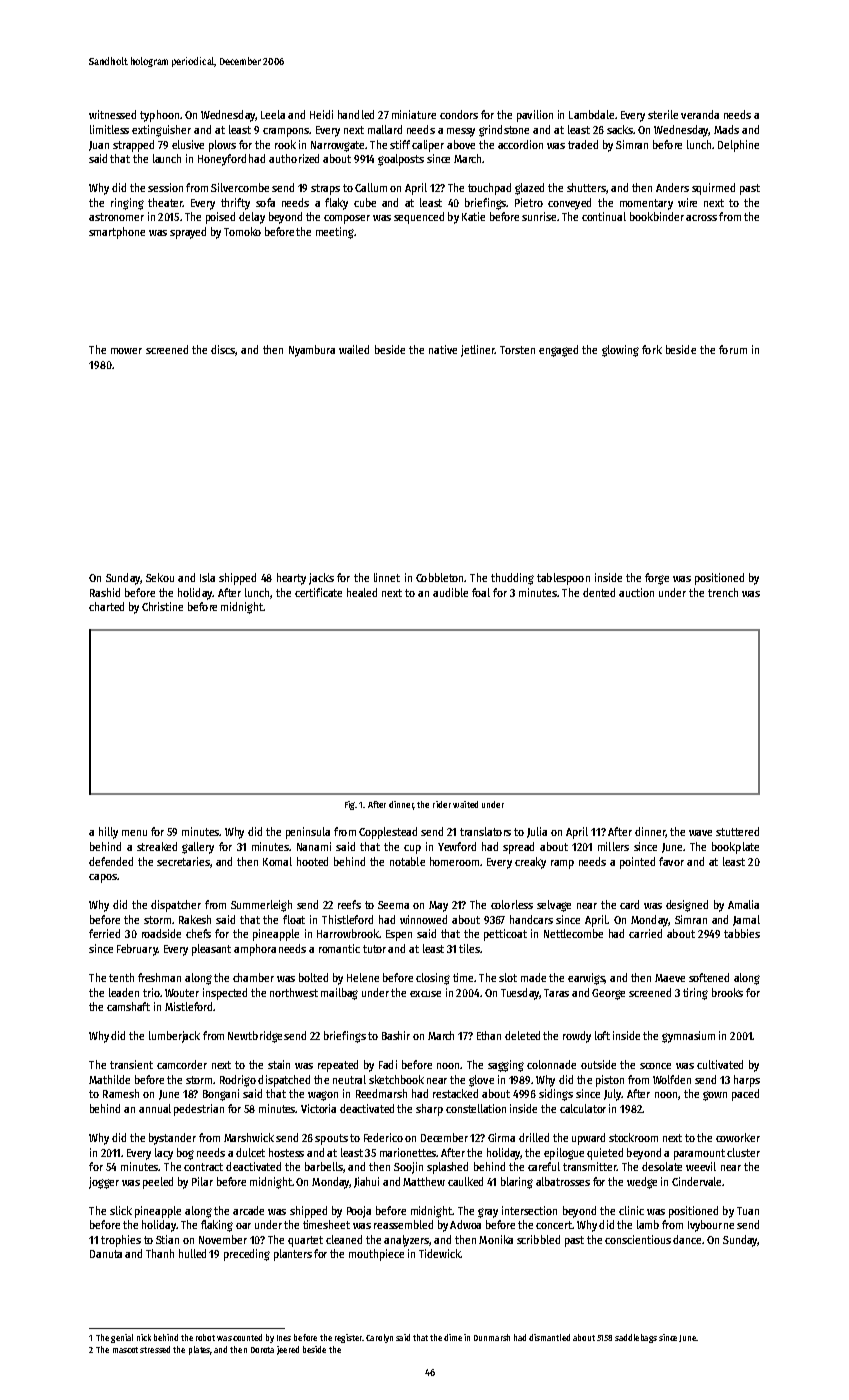 Image resolution: width=849 pixels, height=1400 pixels. Describe the element at coordinates (305, 1241) in the document. I see `quartet` at that location.
